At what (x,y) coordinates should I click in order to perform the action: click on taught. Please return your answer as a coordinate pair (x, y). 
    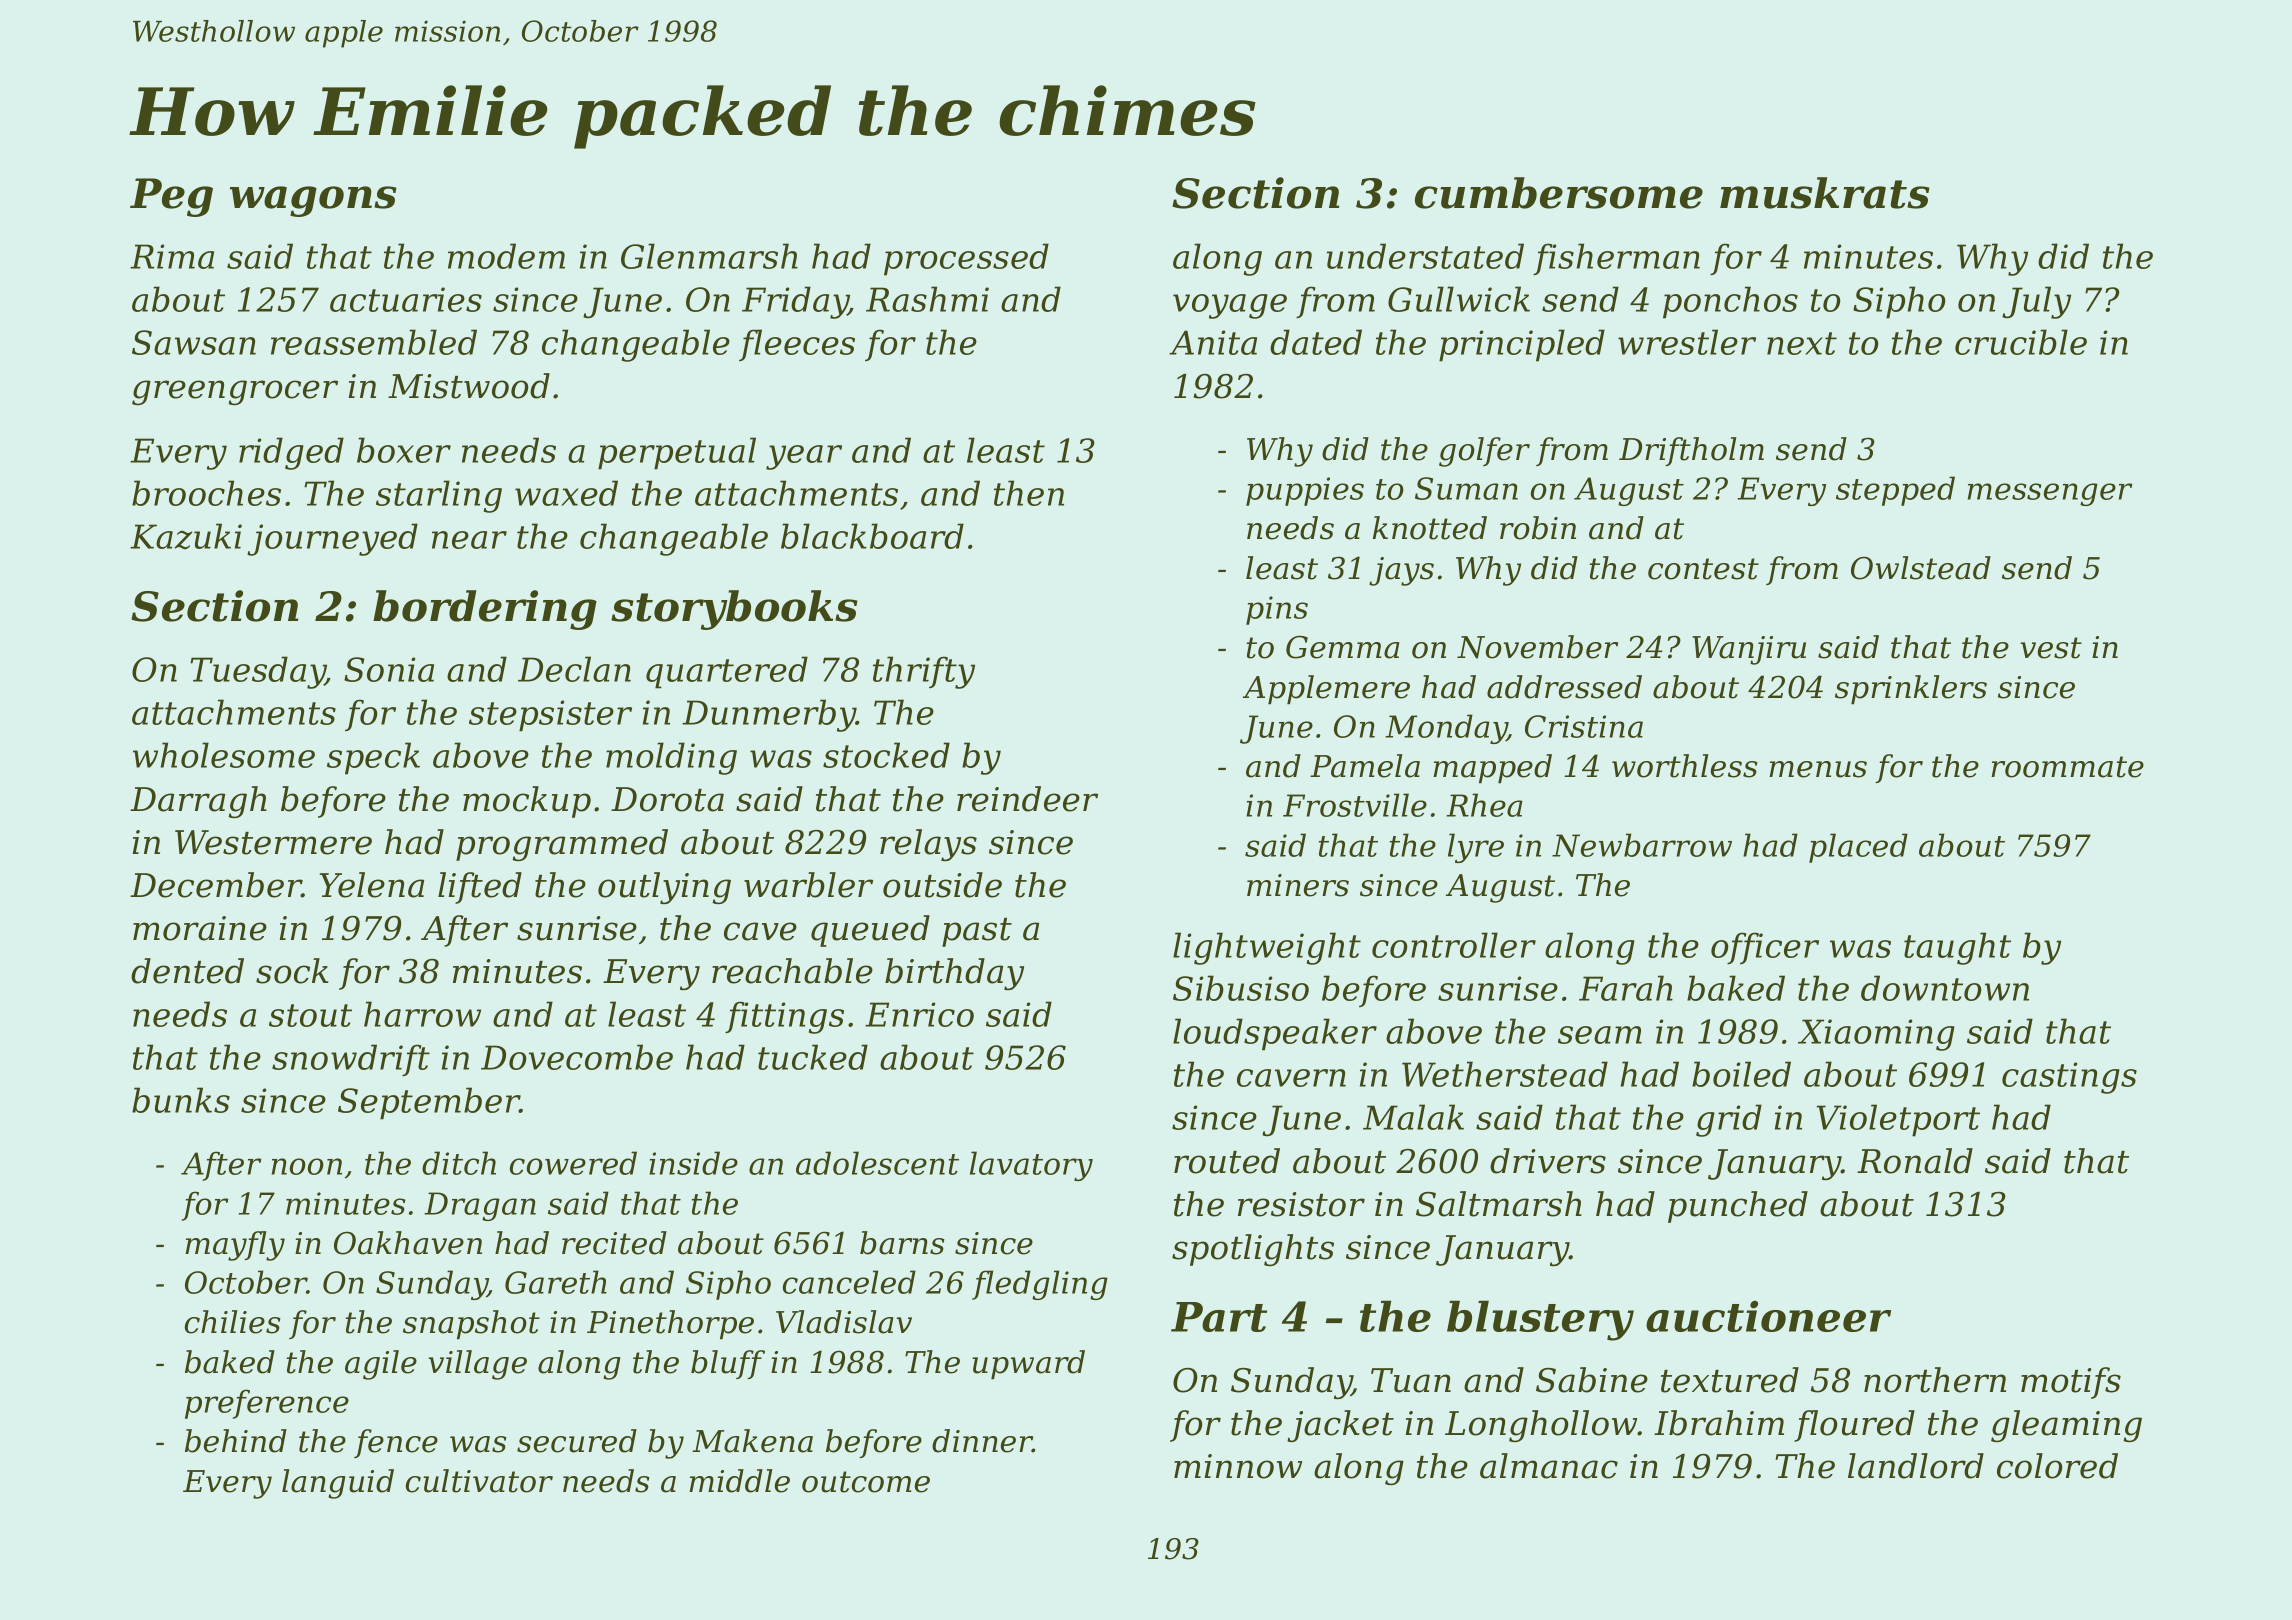
    Looking at the image, I should click on (1957, 948).
